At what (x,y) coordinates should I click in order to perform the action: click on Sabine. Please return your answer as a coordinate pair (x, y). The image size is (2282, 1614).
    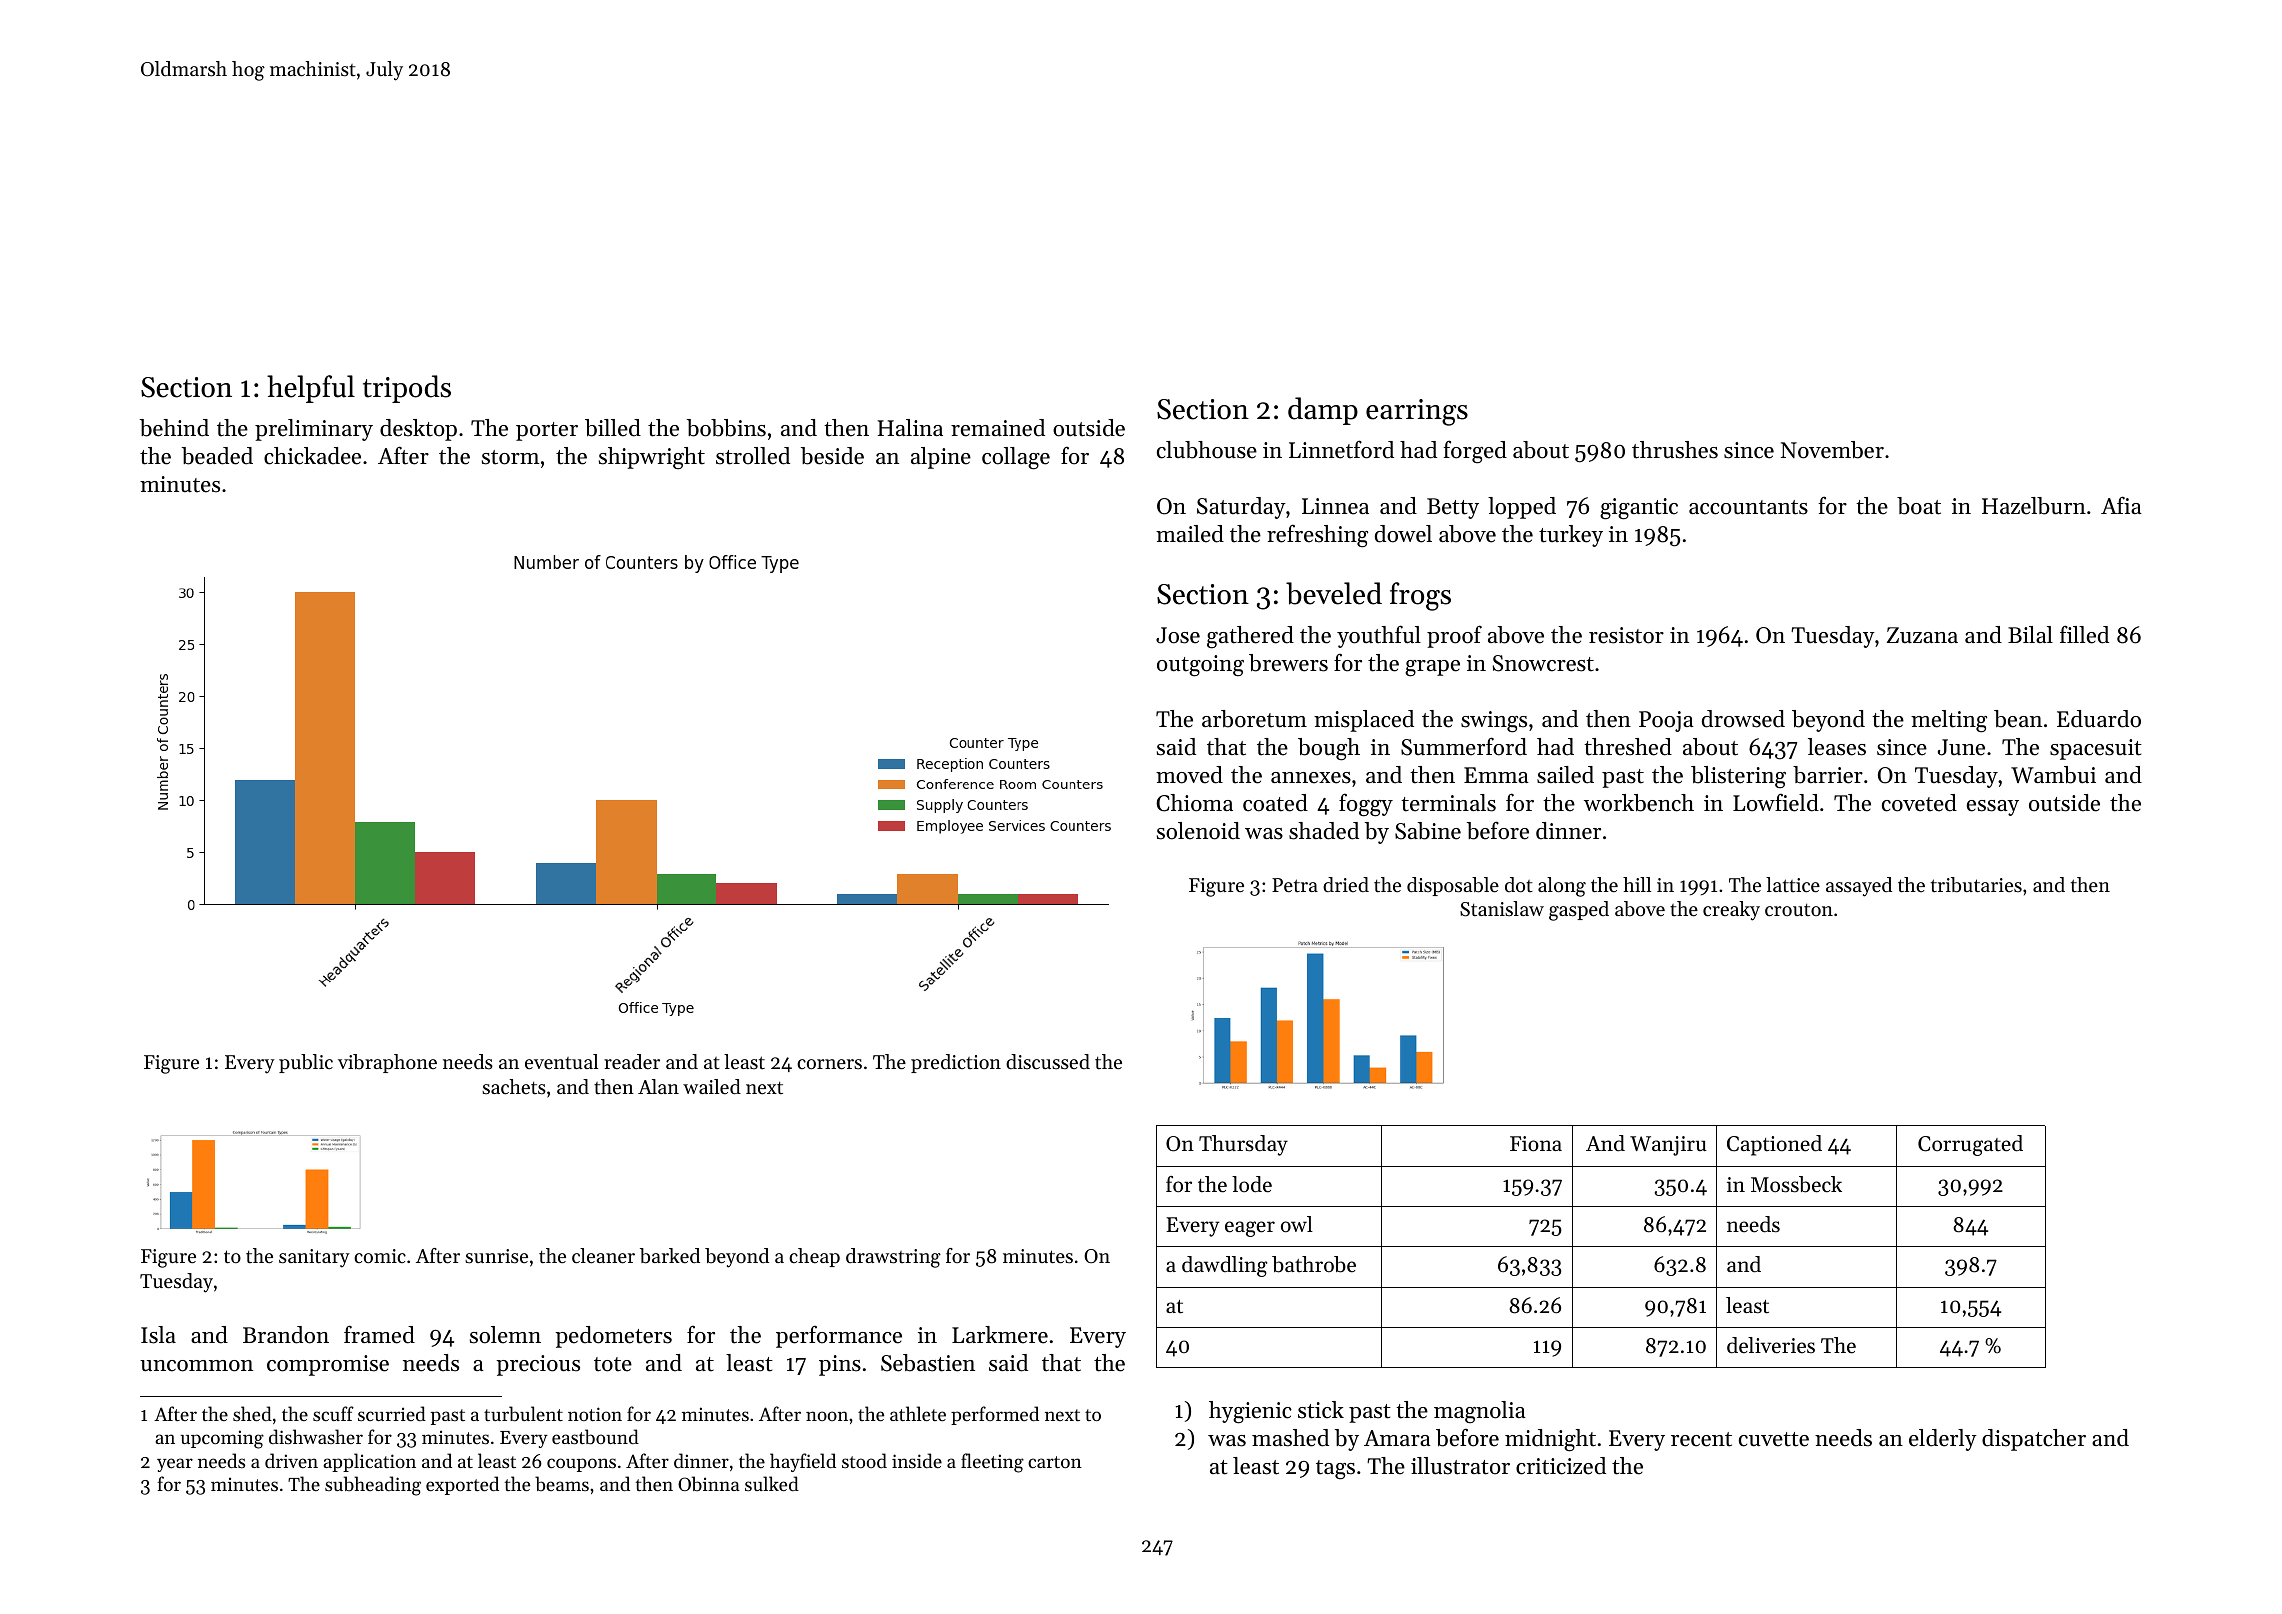
    Looking at the image, I should click on (1428, 831).
